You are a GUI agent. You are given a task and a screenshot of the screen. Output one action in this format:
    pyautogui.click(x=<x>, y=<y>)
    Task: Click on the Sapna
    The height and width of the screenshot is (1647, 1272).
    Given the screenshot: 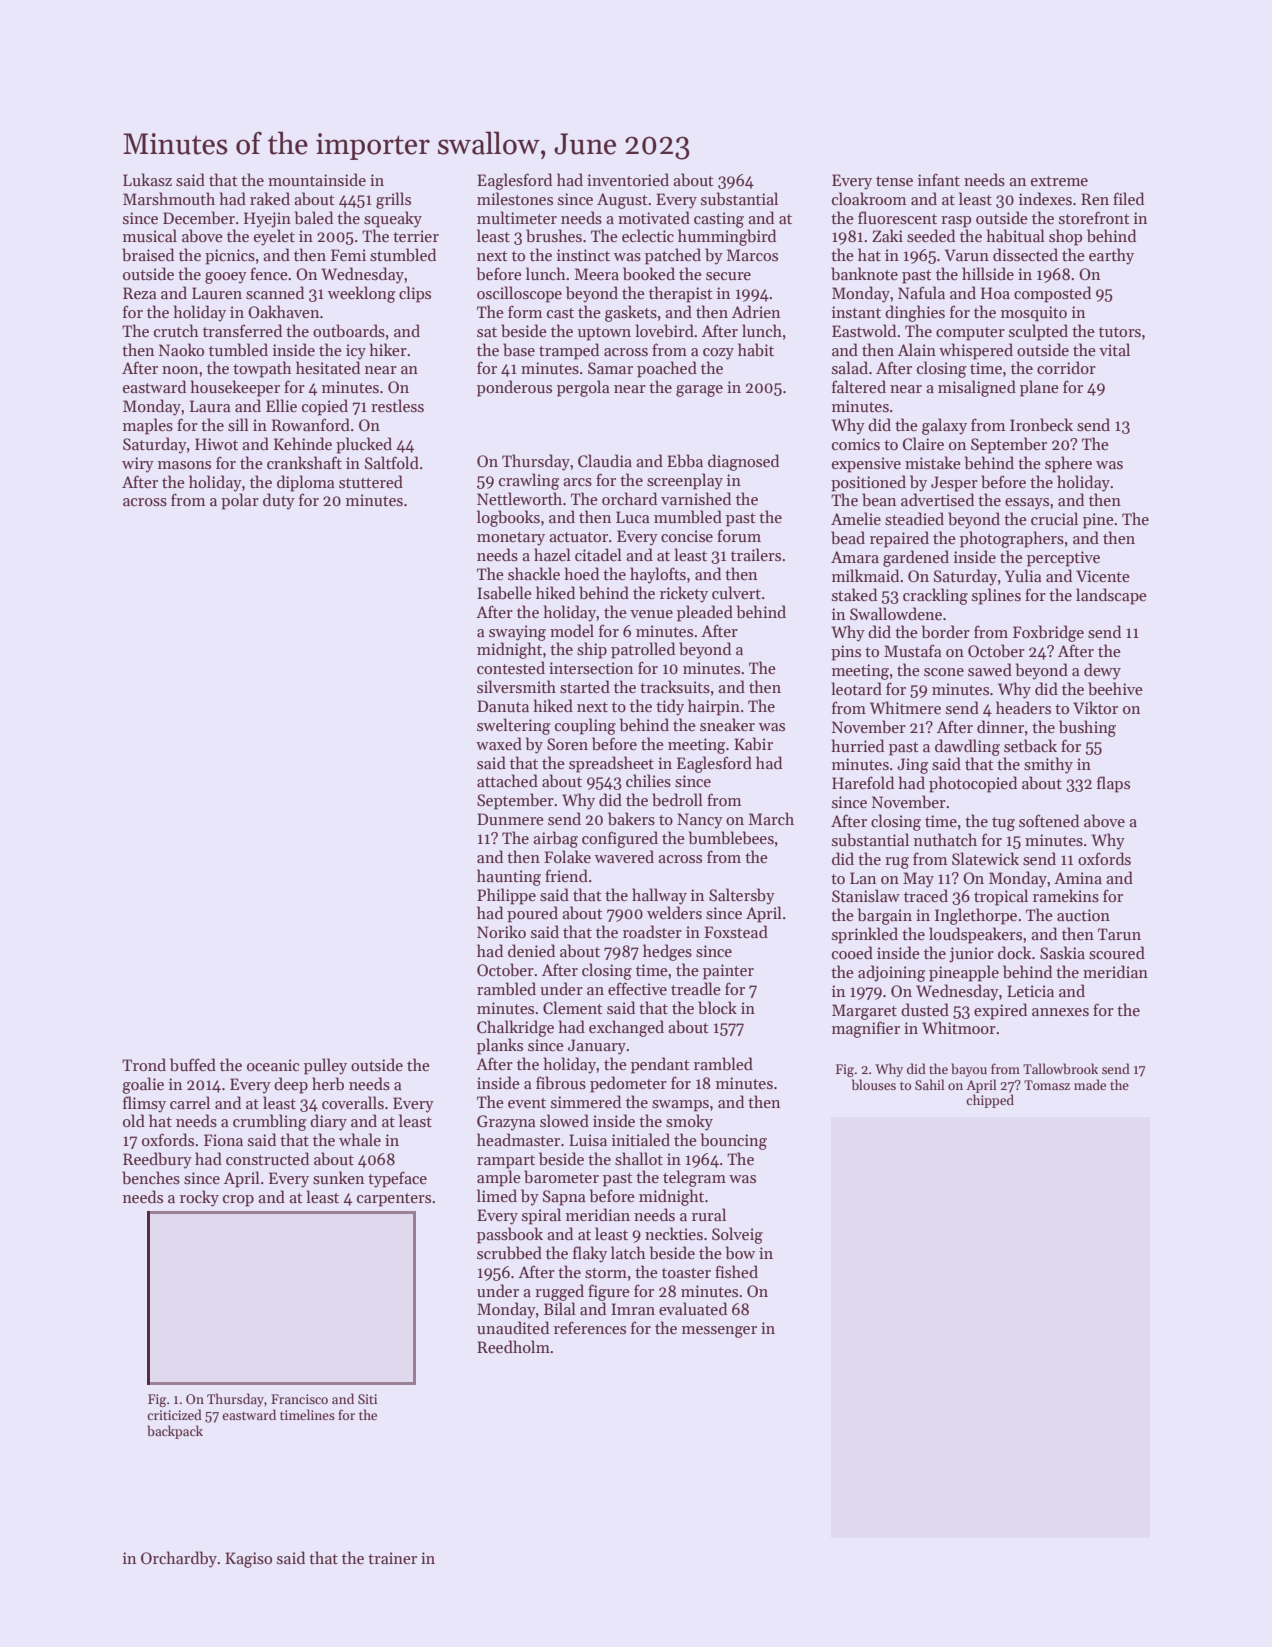 What is the action you would take?
    pyautogui.click(x=564, y=1198)
